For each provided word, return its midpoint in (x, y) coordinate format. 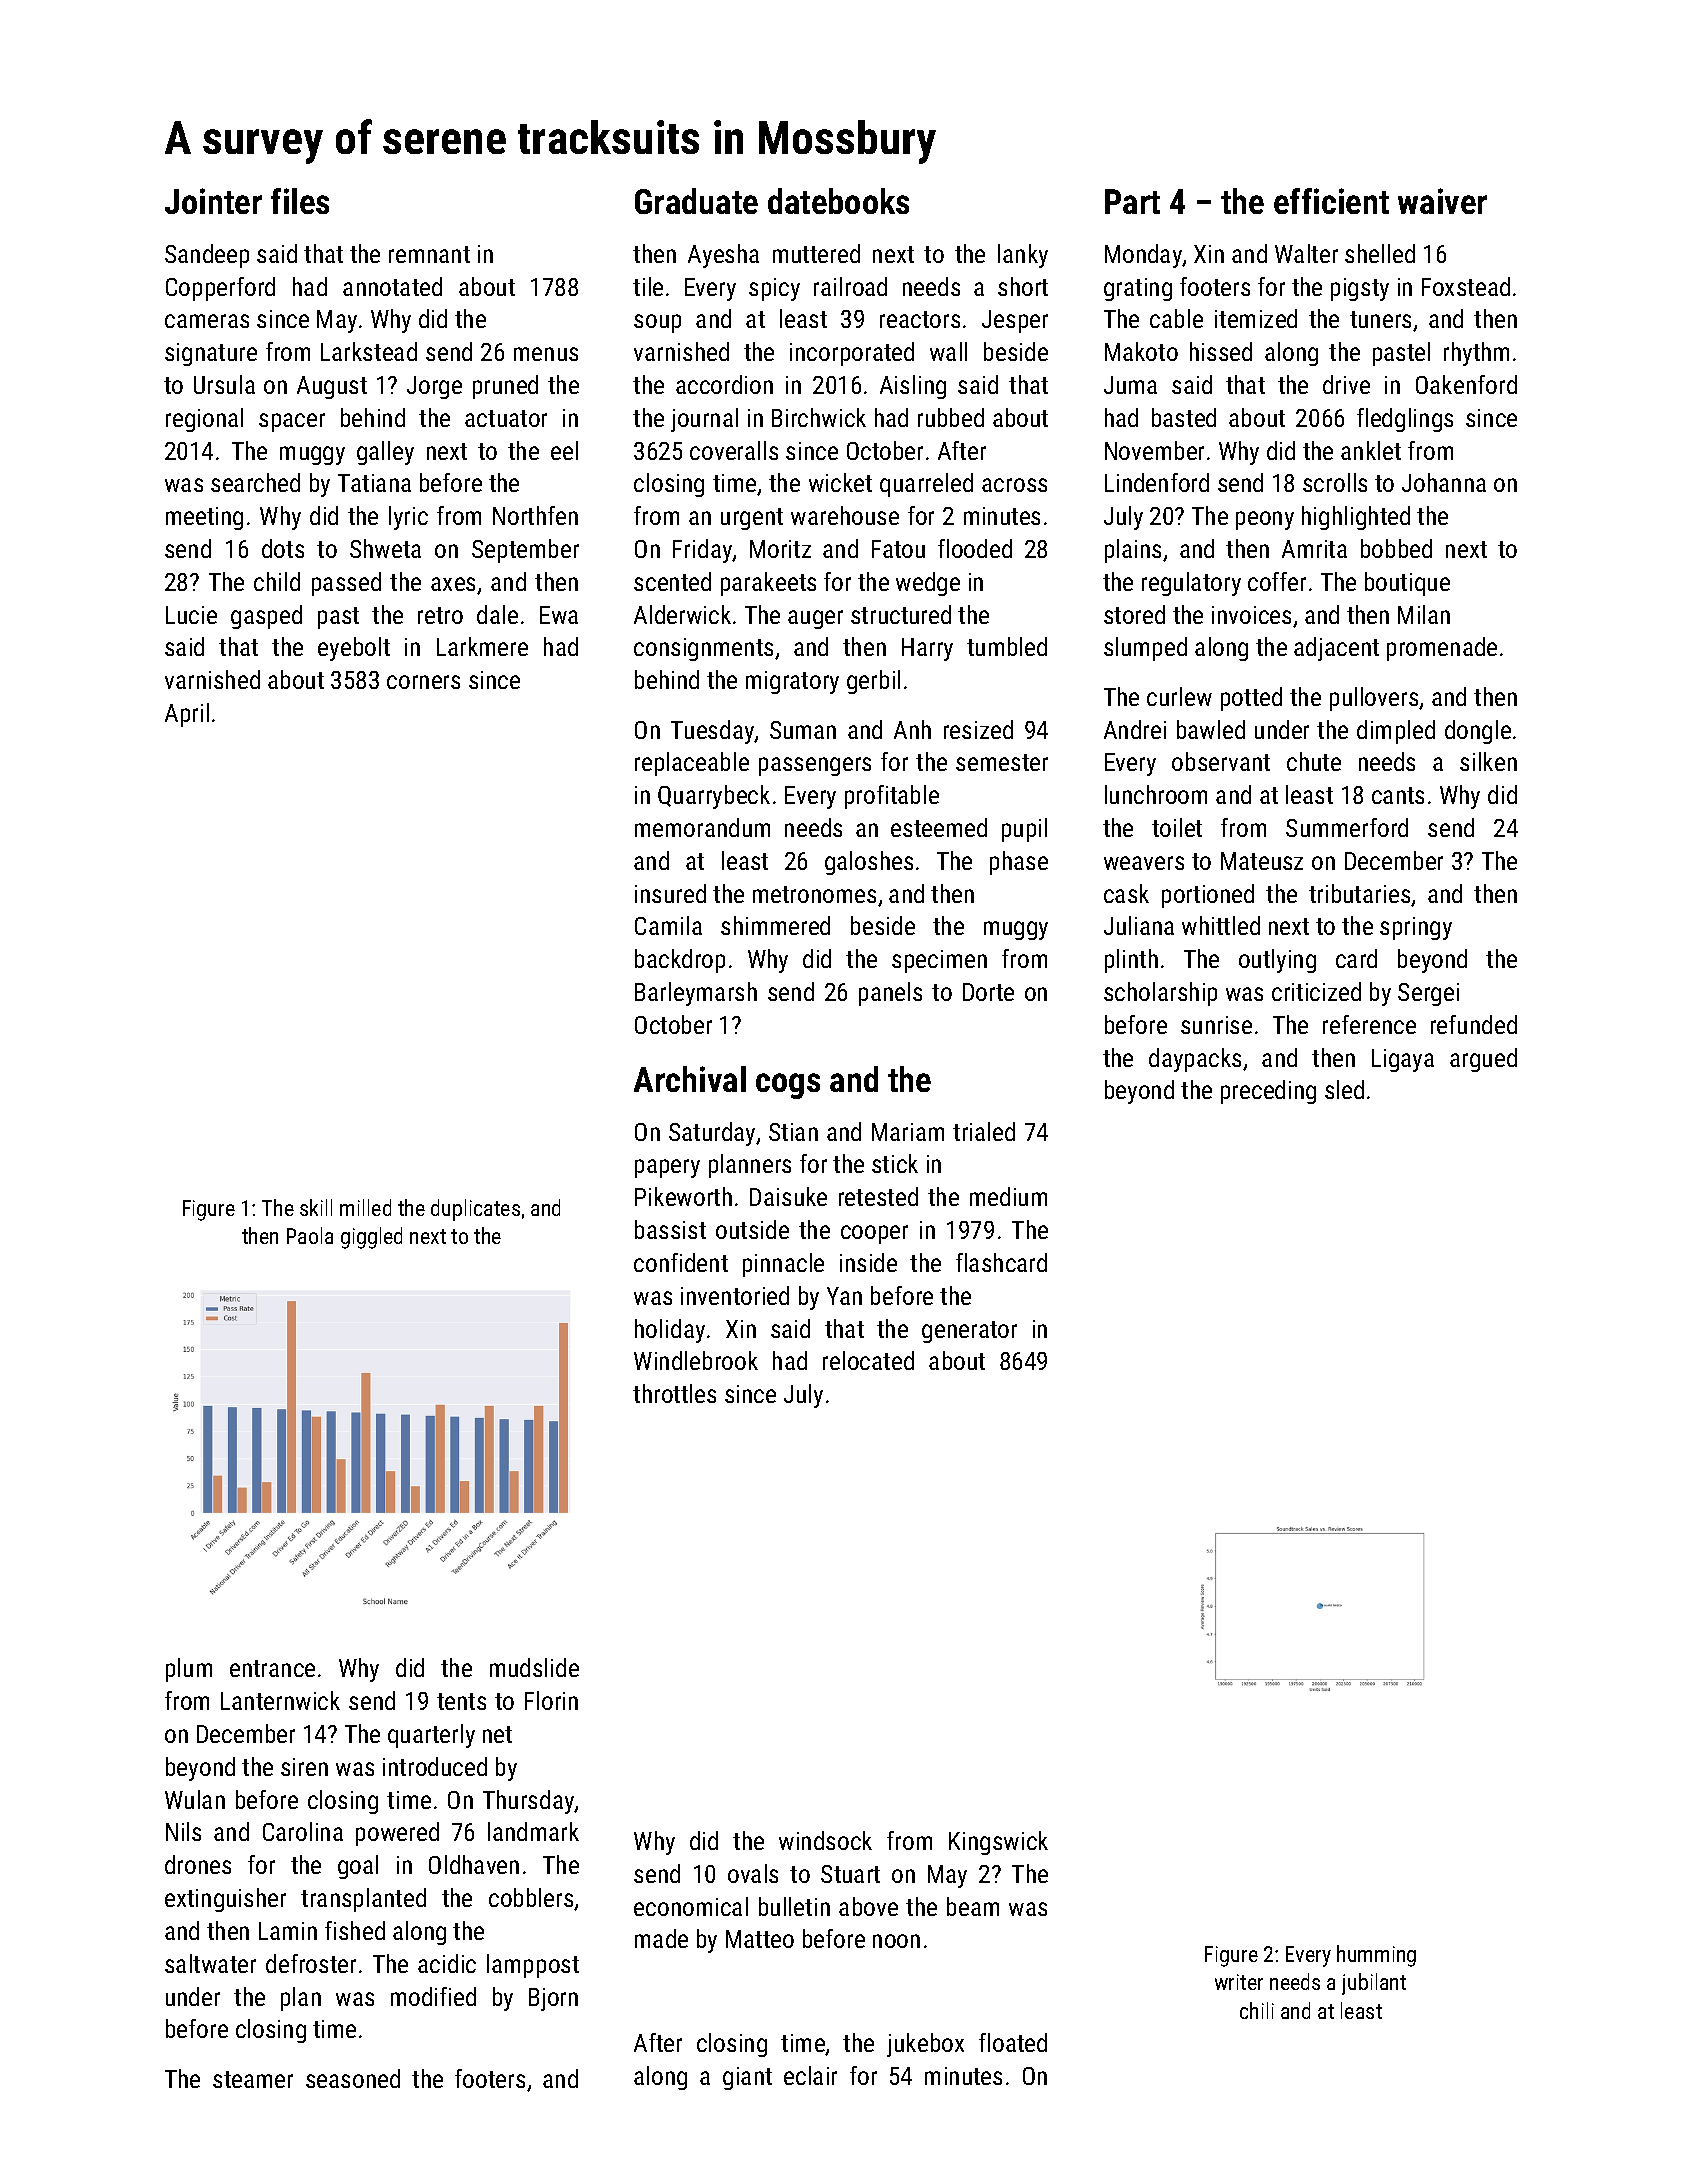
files (300, 201)
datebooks (838, 201)
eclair (810, 2075)
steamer (253, 2079)
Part (1132, 201)
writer (1239, 1982)
